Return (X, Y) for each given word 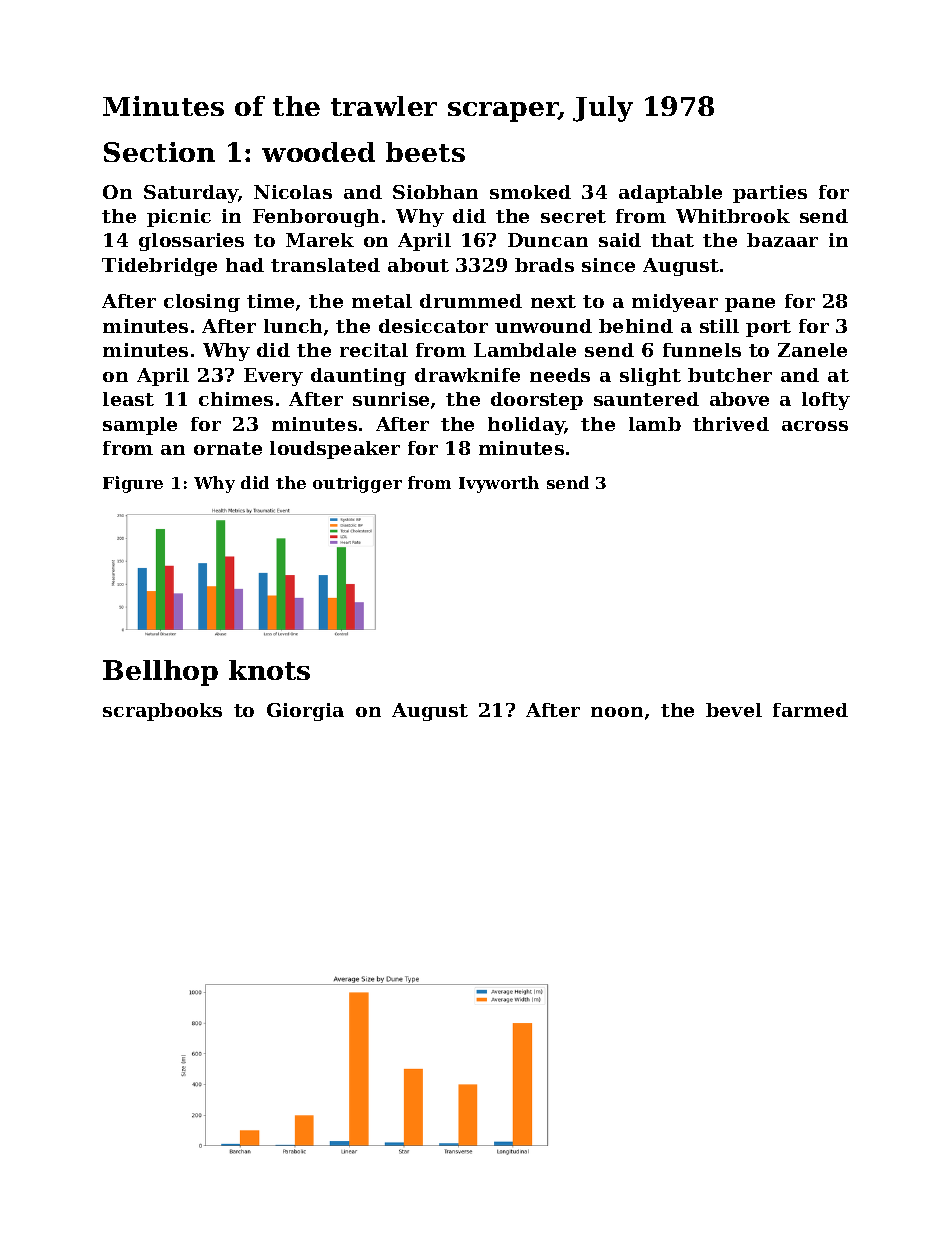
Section (159, 152)
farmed (810, 710)
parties (770, 194)
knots (269, 670)
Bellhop (160, 673)
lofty (826, 401)
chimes (236, 399)
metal (382, 301)
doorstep (537, 401)
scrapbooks (162, 712)
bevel (734, 710)
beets (425, 152)
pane (750, 305)
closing (202, 303)
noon (617, 712)
